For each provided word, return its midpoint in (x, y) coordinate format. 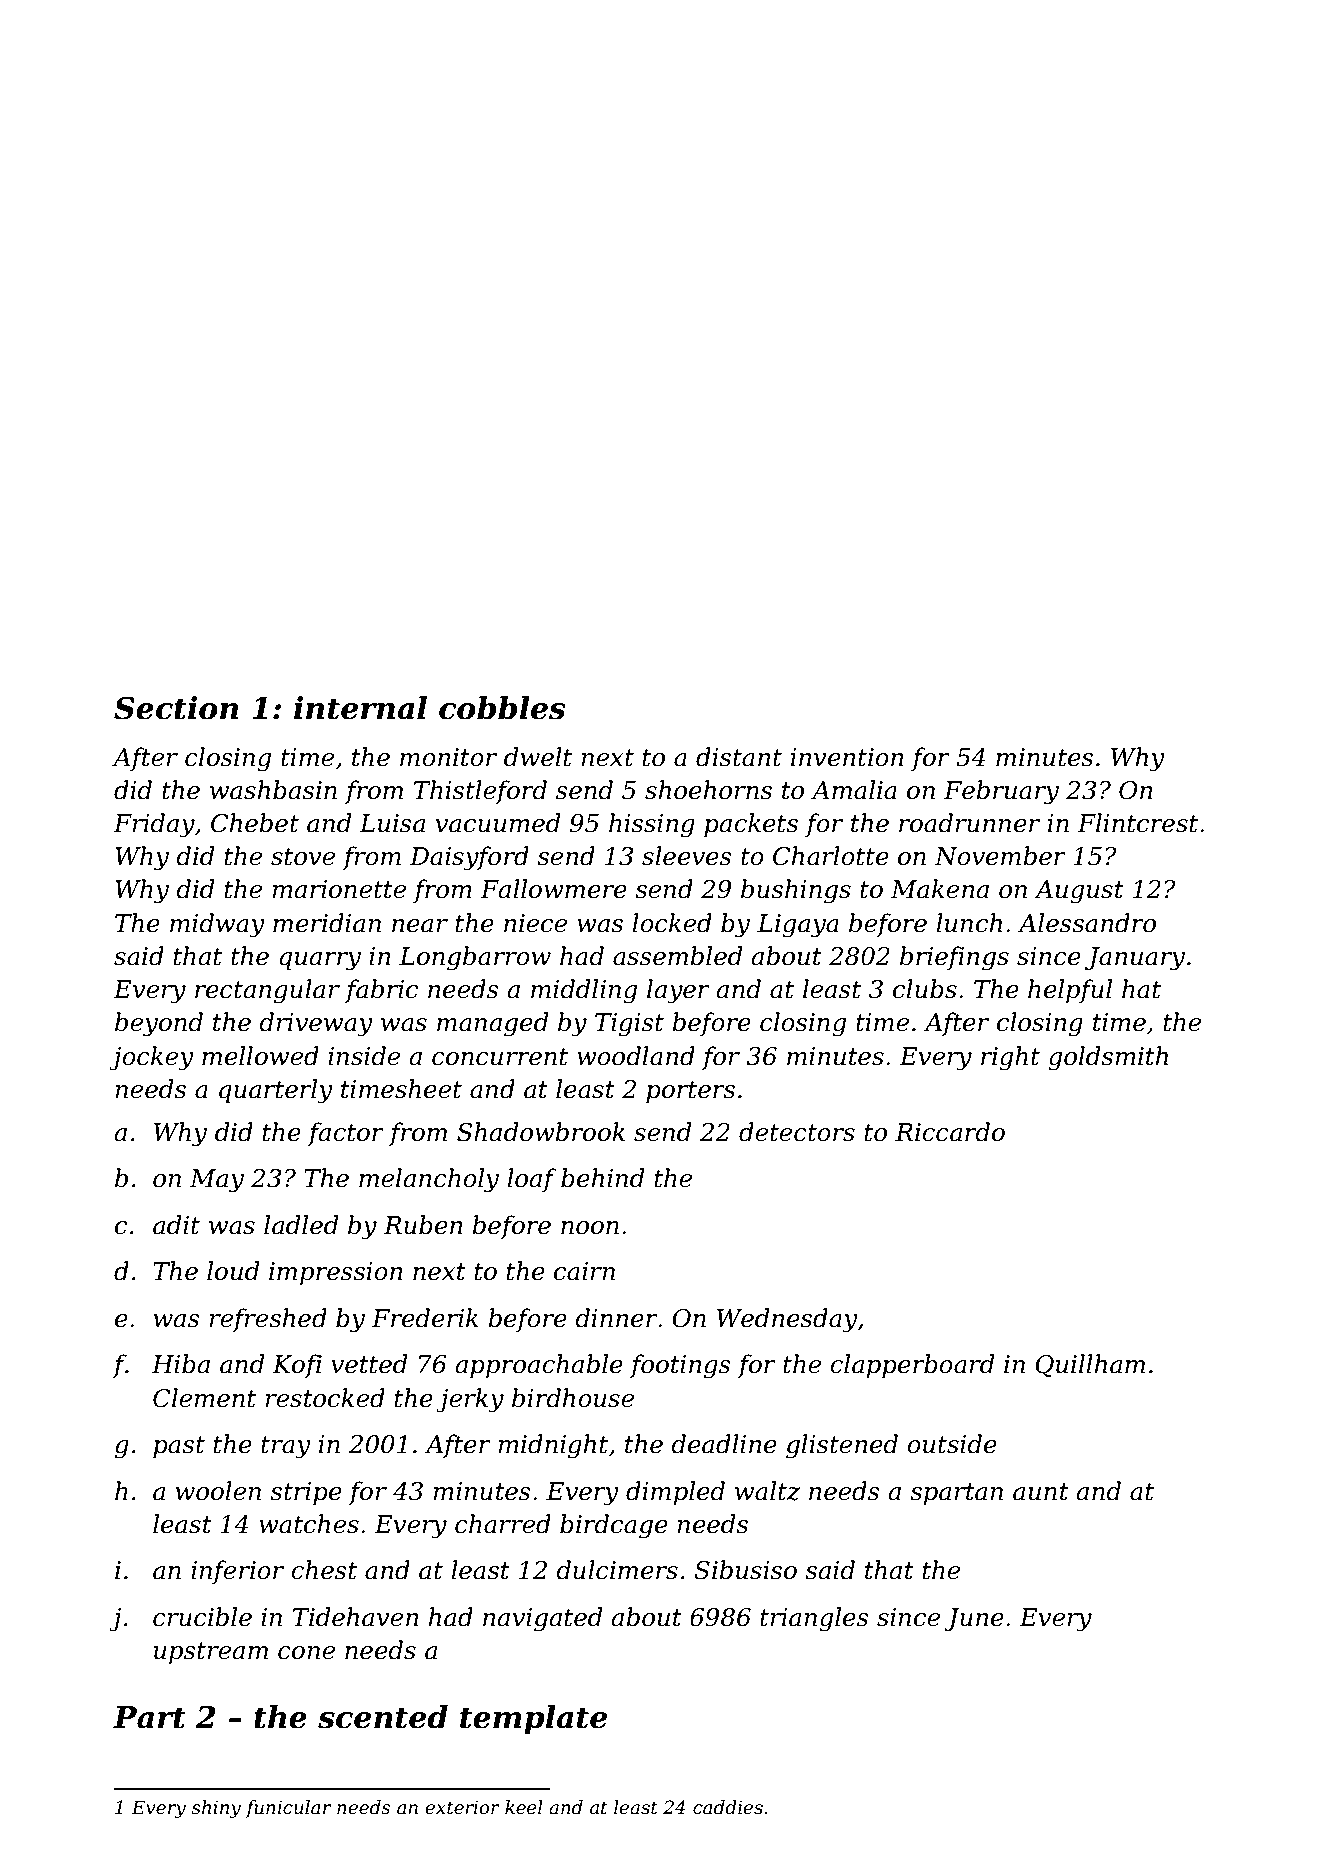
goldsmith (1108, 1058)
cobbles (502, 708)
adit (176, 1225)
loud (233, 1271)
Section (176, 708)
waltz (767, 1491)
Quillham (1090, 1365)
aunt (1041, 1492)
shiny (216, 1809)
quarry (320, 961)
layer (678, 991)
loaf (532, 1180)
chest (324, 1570)
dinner (616, 1318)
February (1001, 792)
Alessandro (1087, 923)
